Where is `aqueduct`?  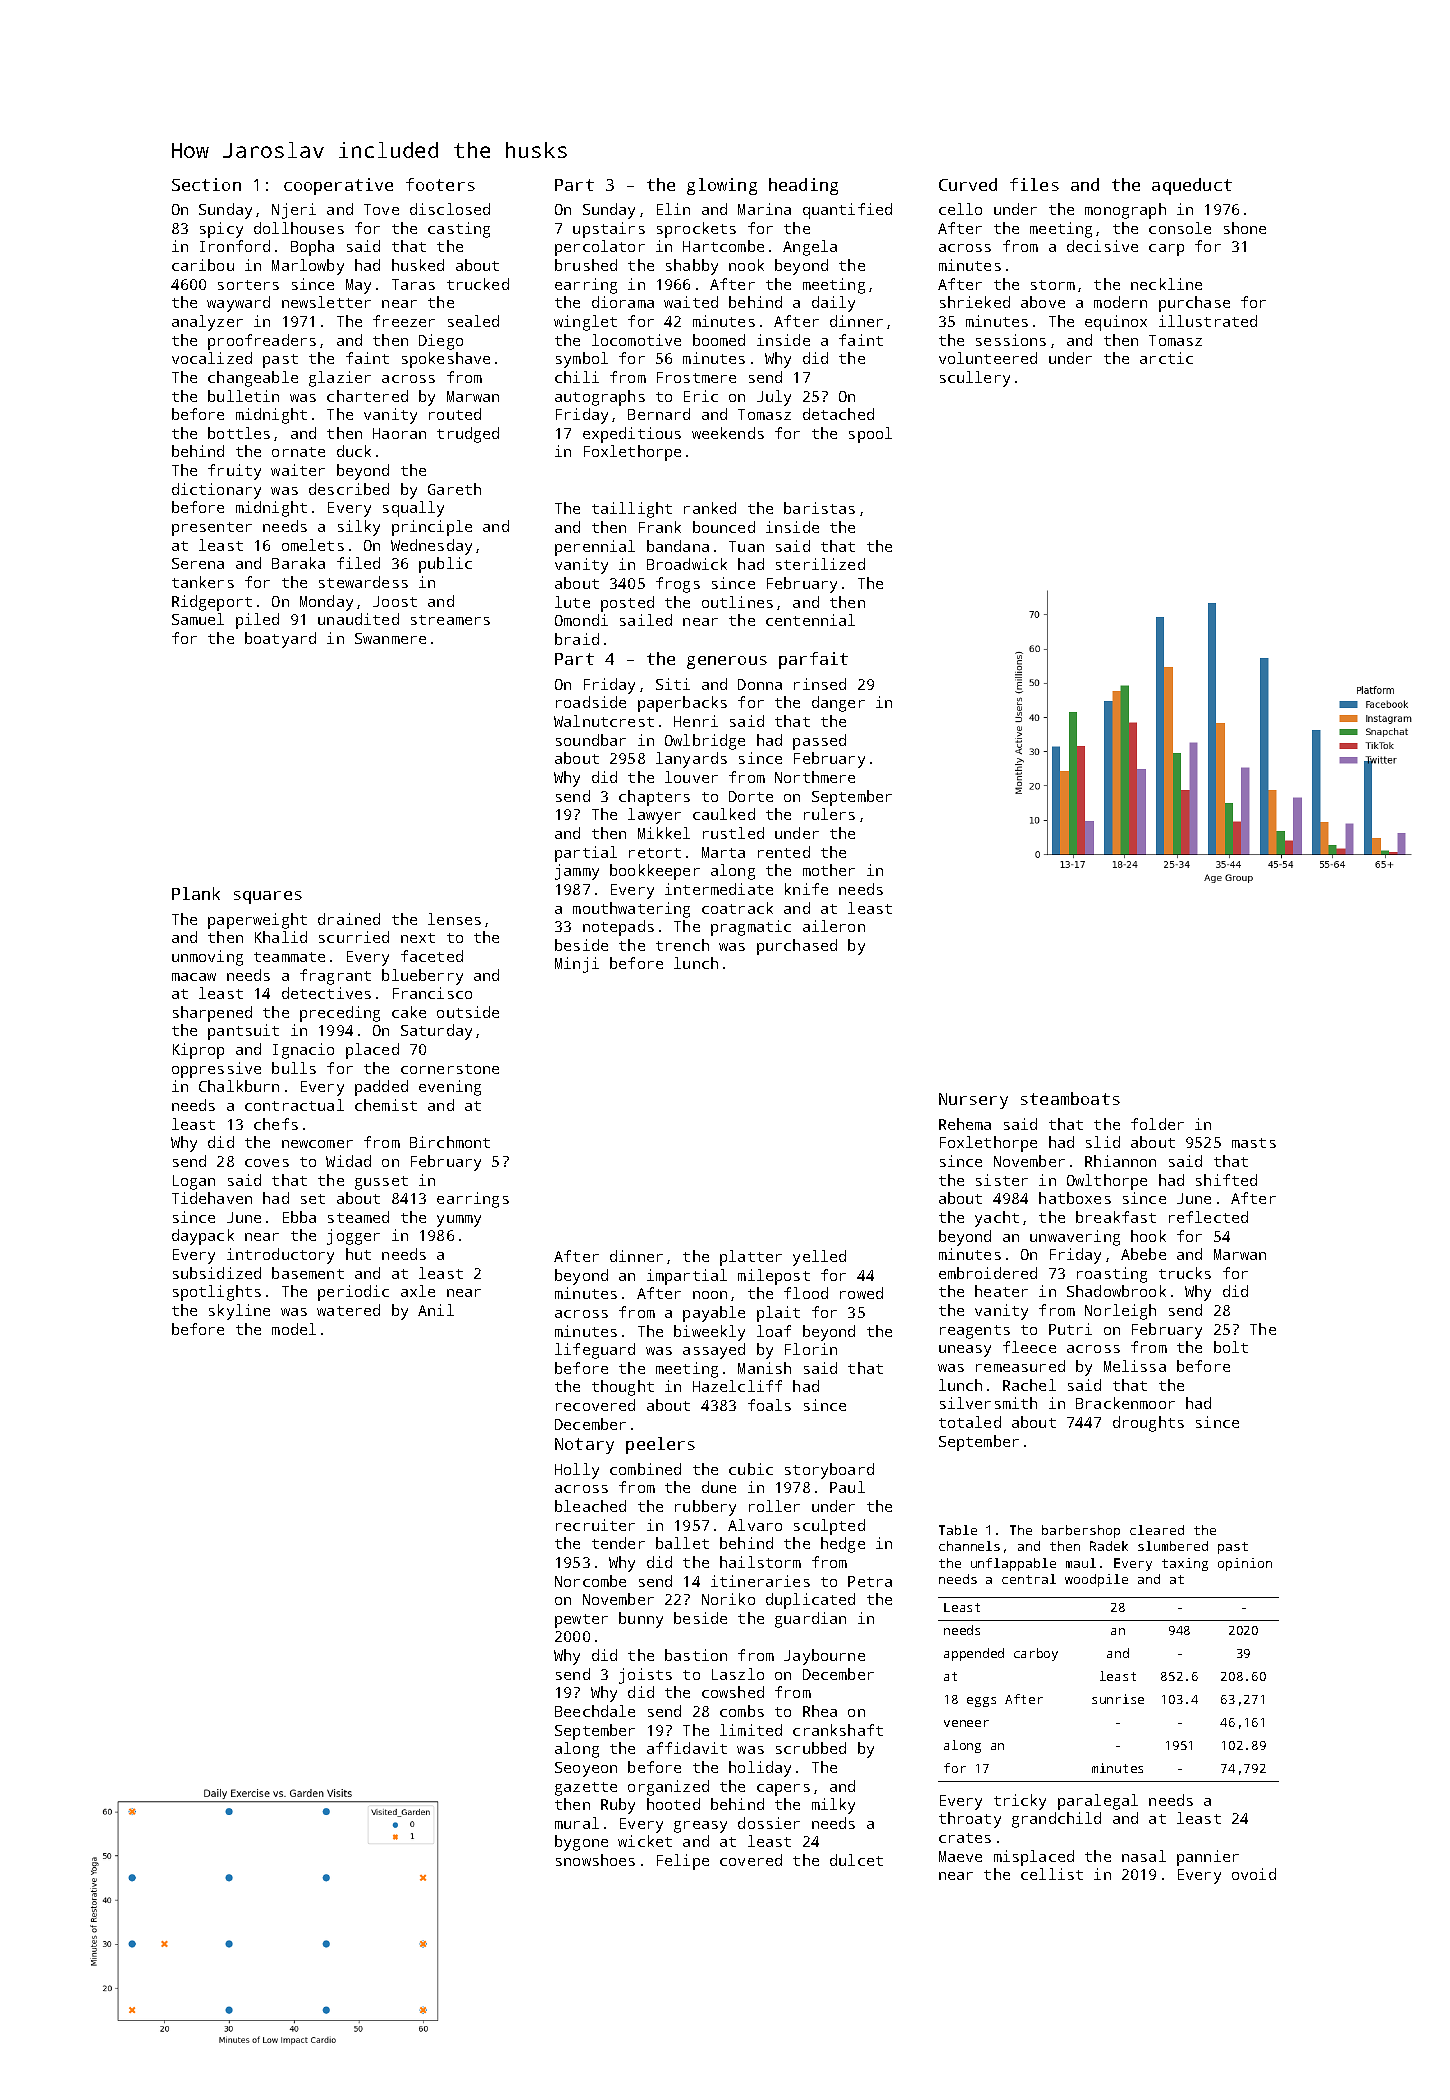 aqueduct is located at coordinates (1192, 186).
